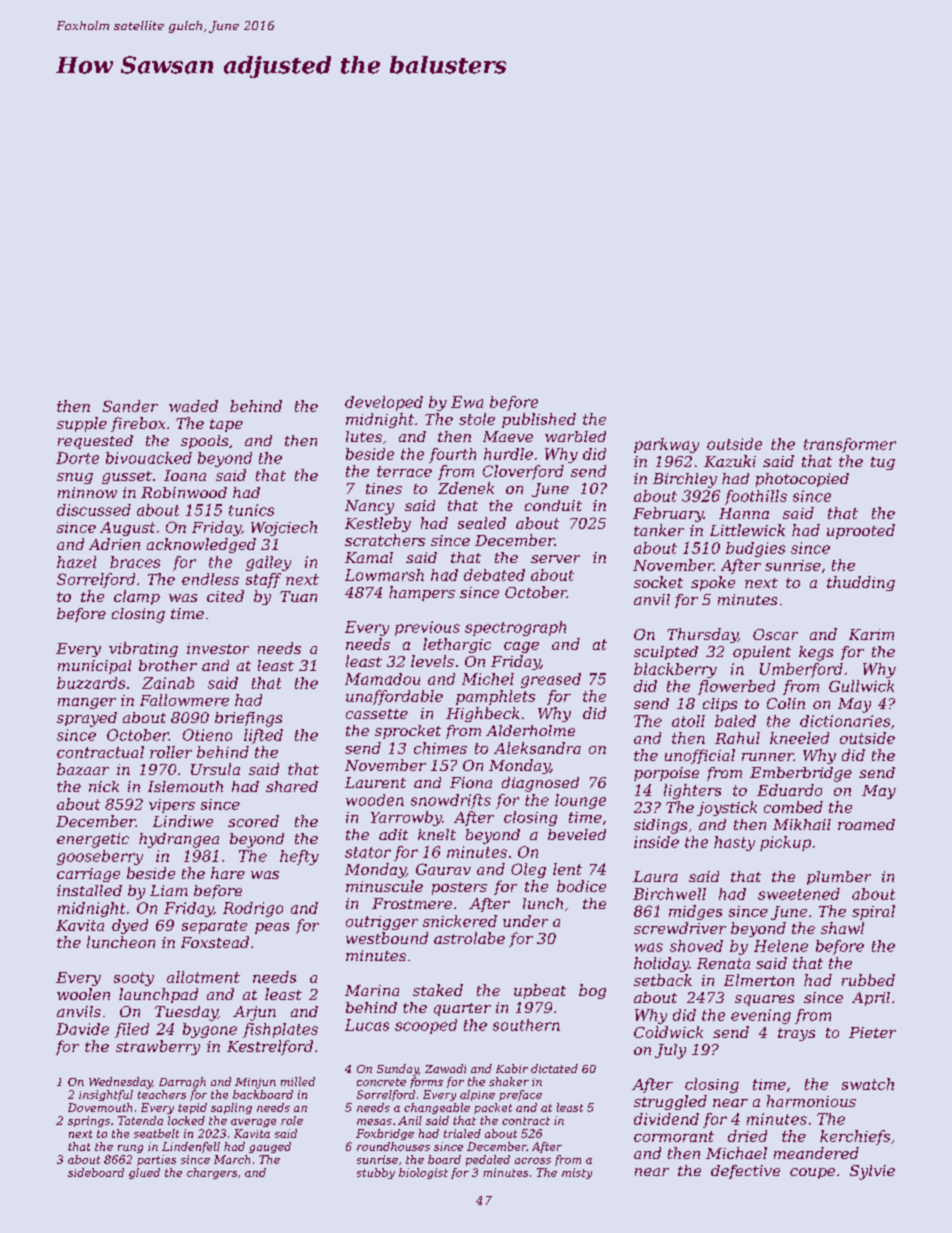  Describe the element at coordinates (850, 445) in the screenshot. I see `transformer` at that location.
